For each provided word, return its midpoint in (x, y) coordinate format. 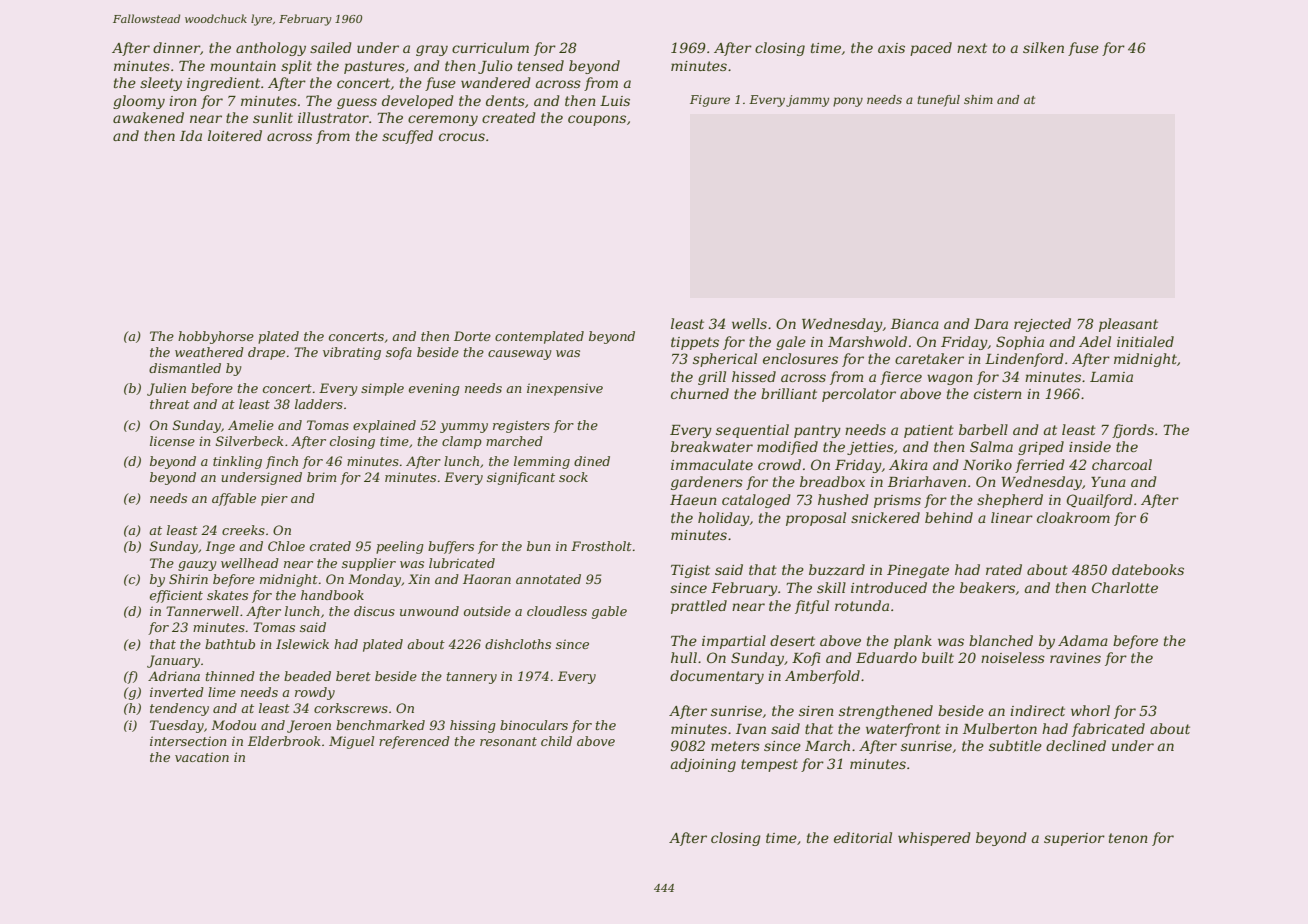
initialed (1145, 341)
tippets (695, 343)
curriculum (490, 47)
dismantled (185, 368)
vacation (202, 757)
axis (891, 48)
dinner (176, 47)
